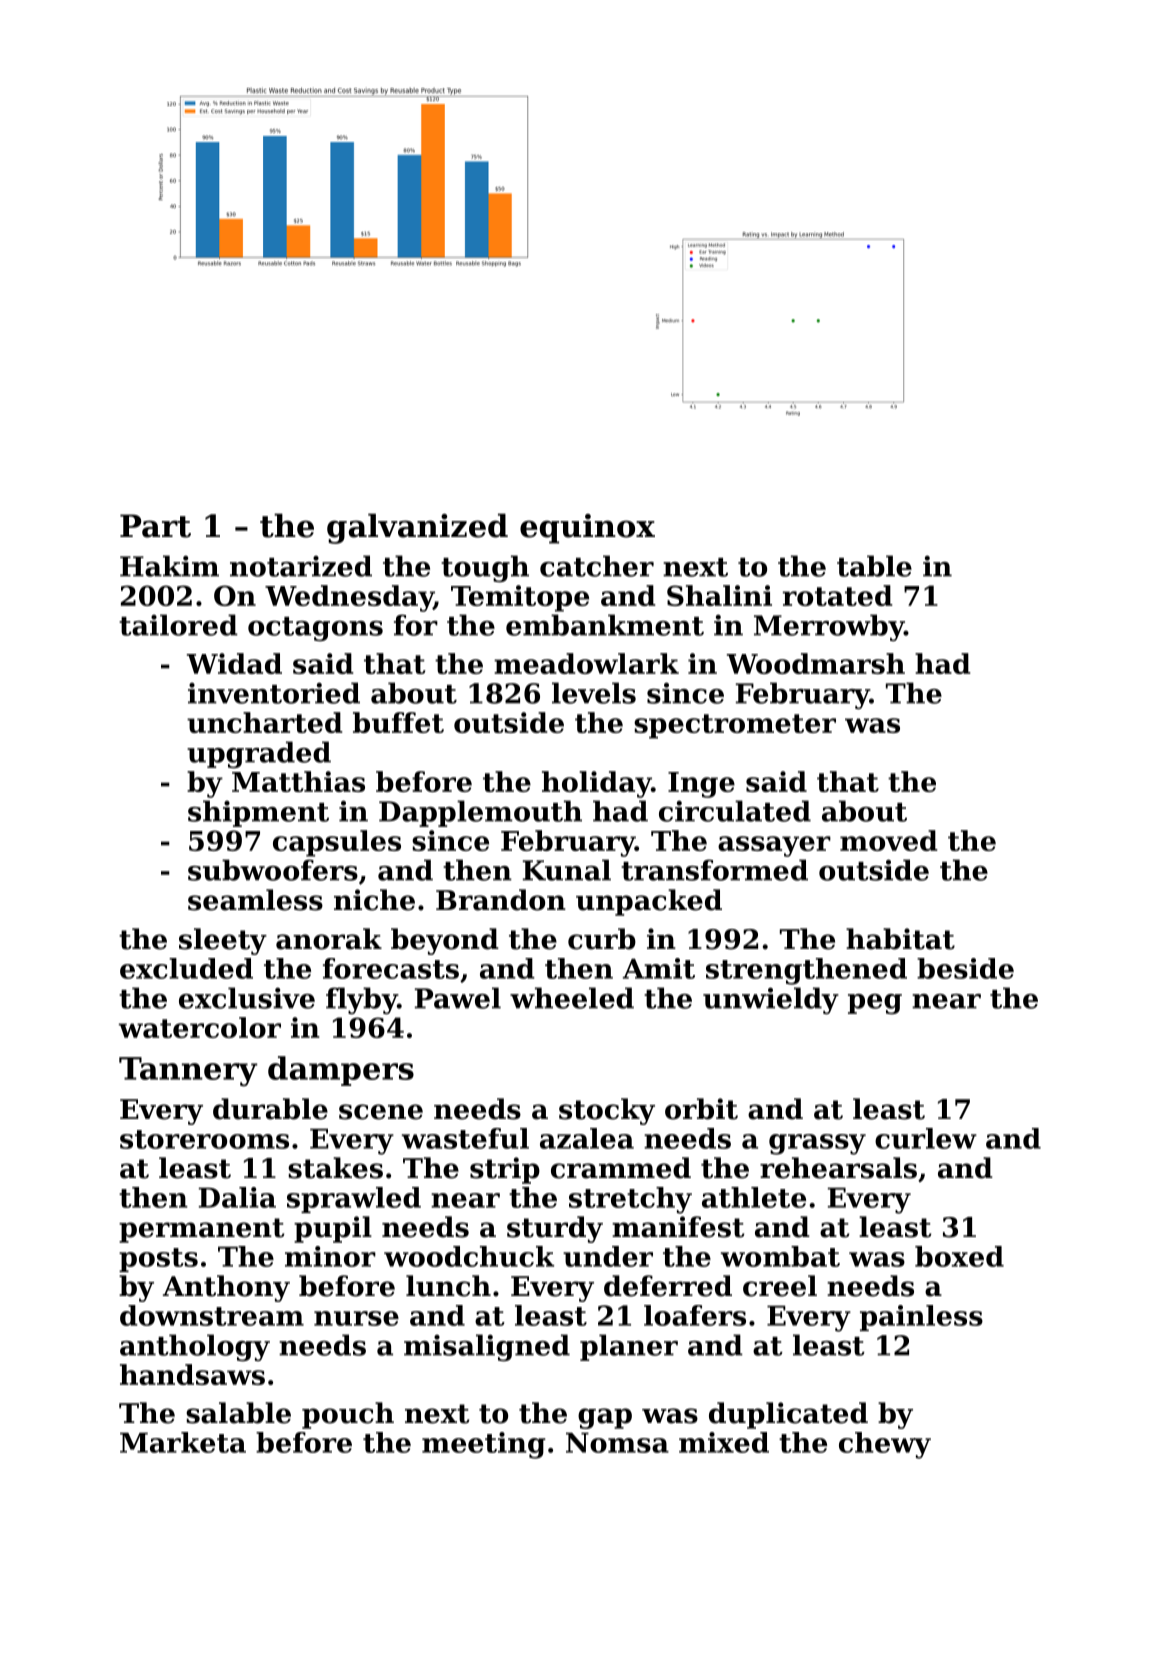  I want to click on Dalia, so click(237, 1197).
